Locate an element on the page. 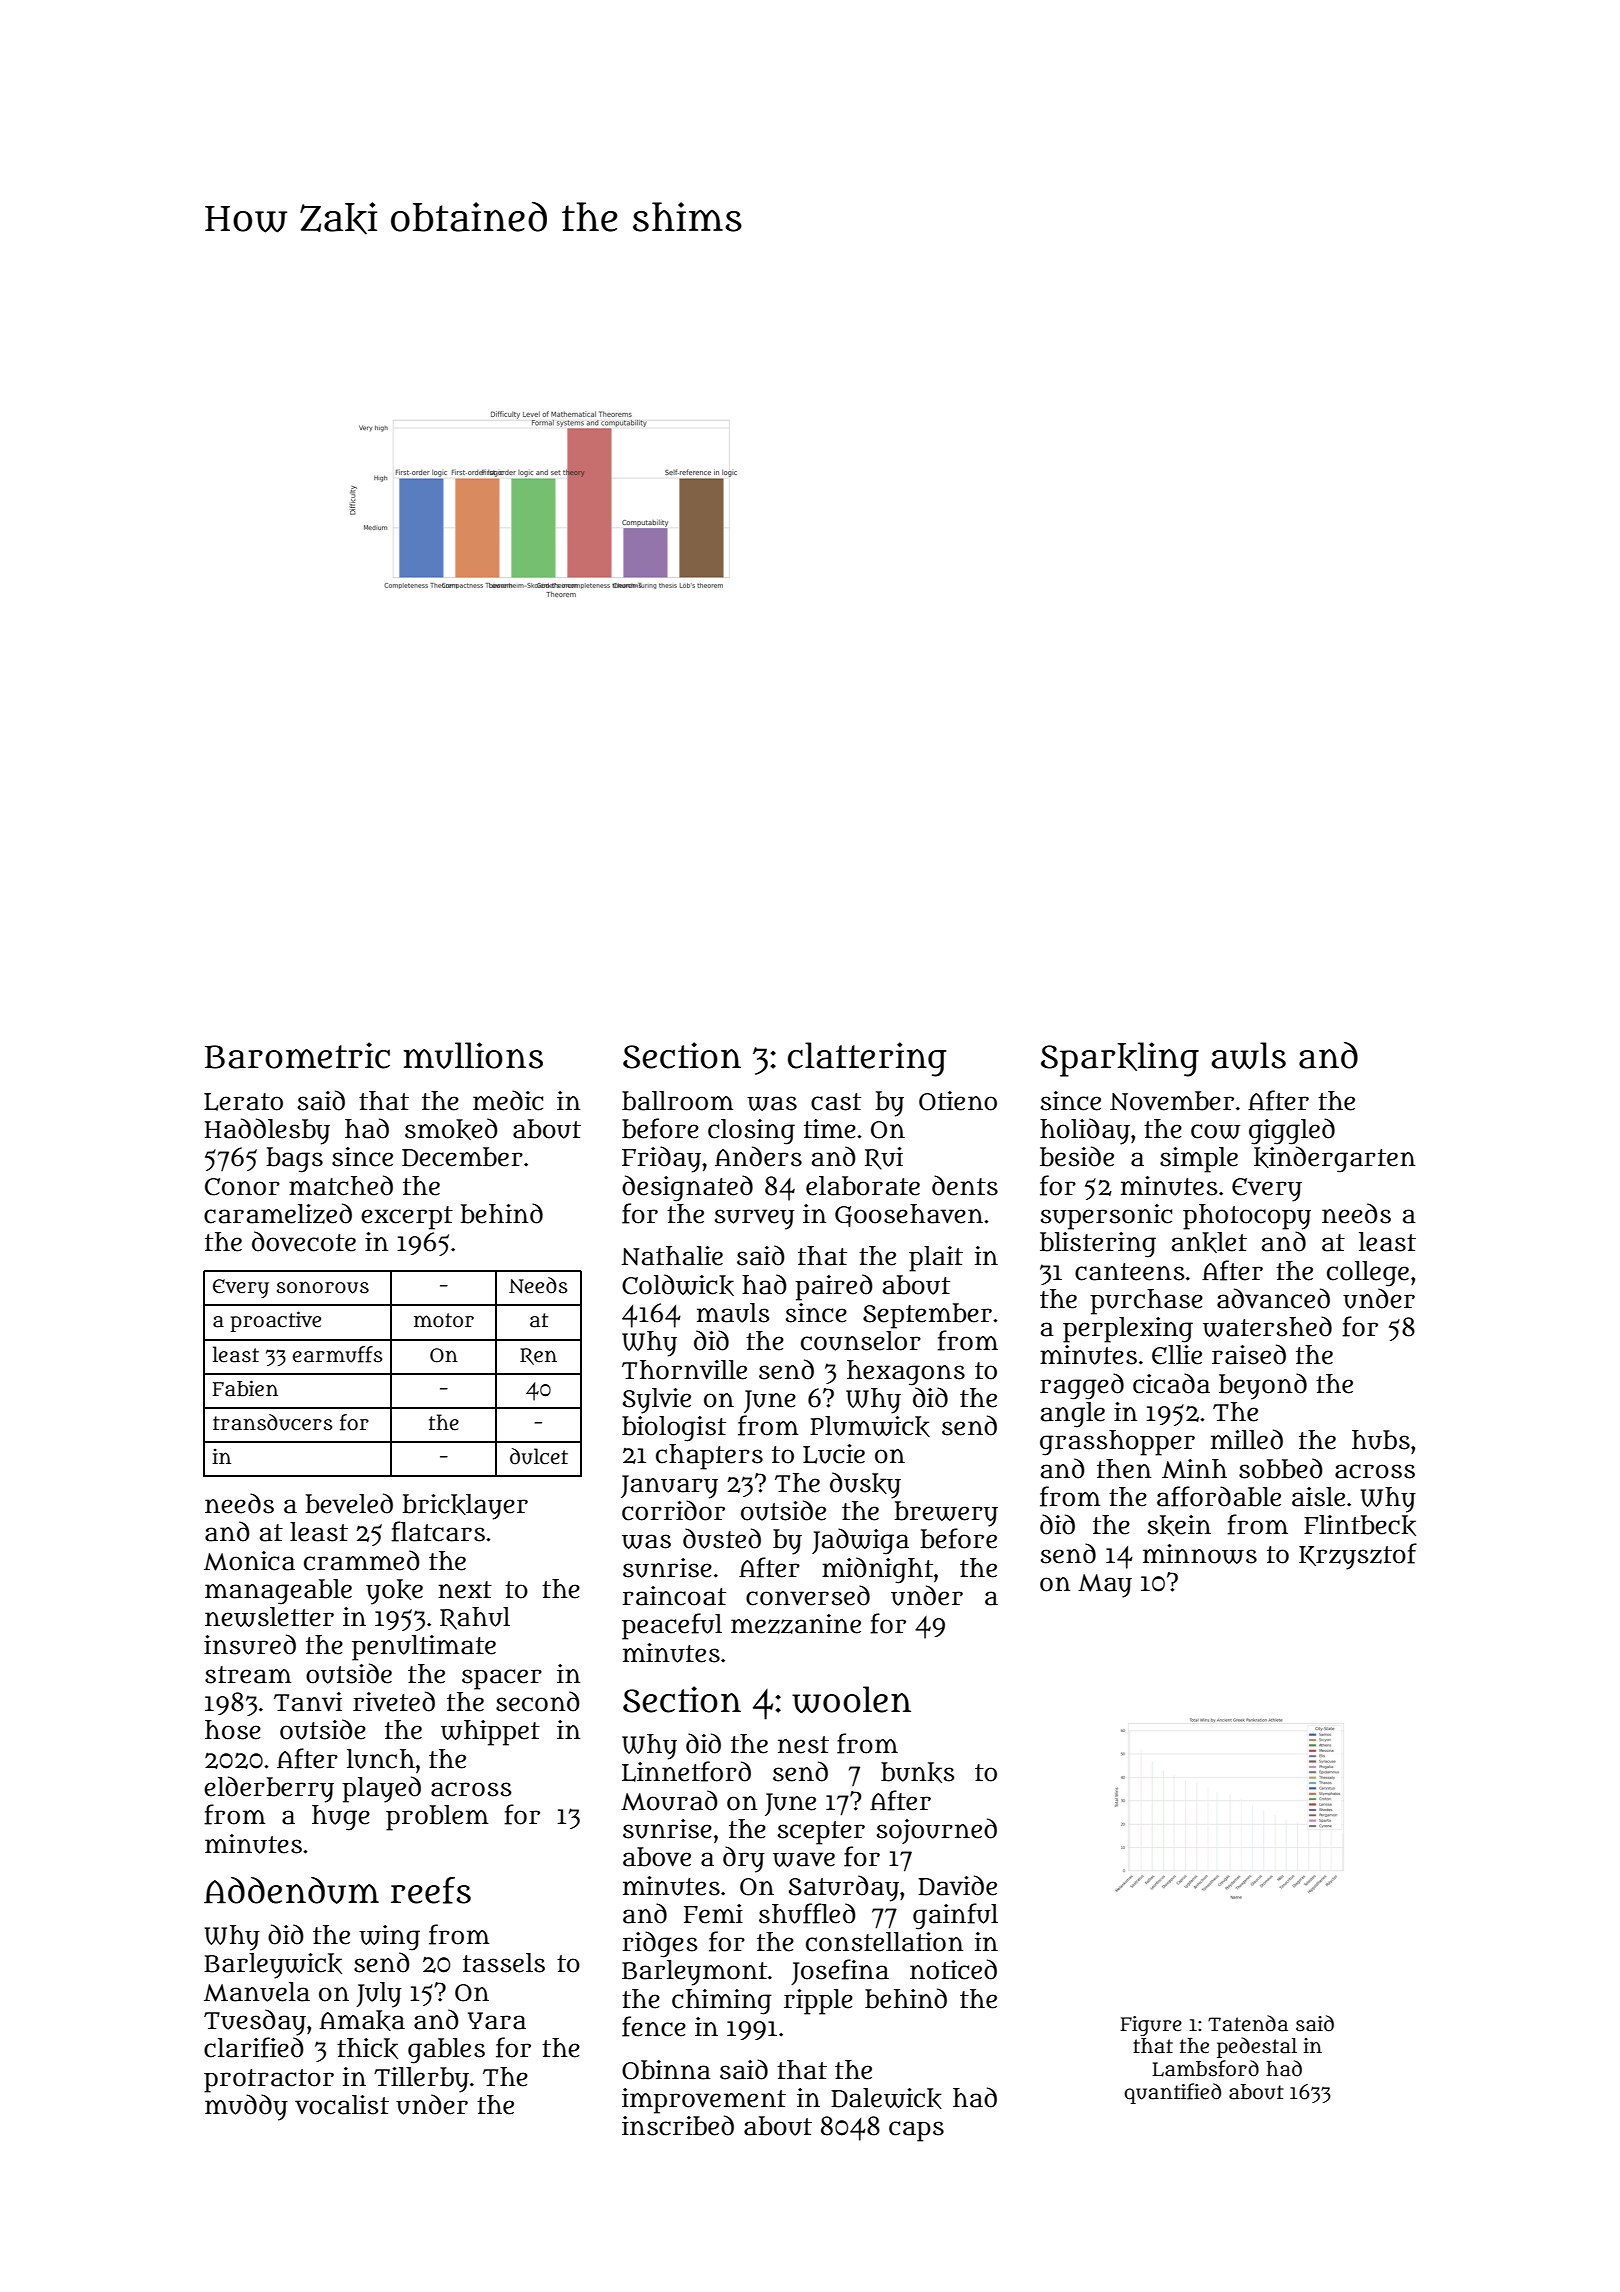 The width and height of the document is (1620, 2292). bunks is located at coordinates (918, 1772).
